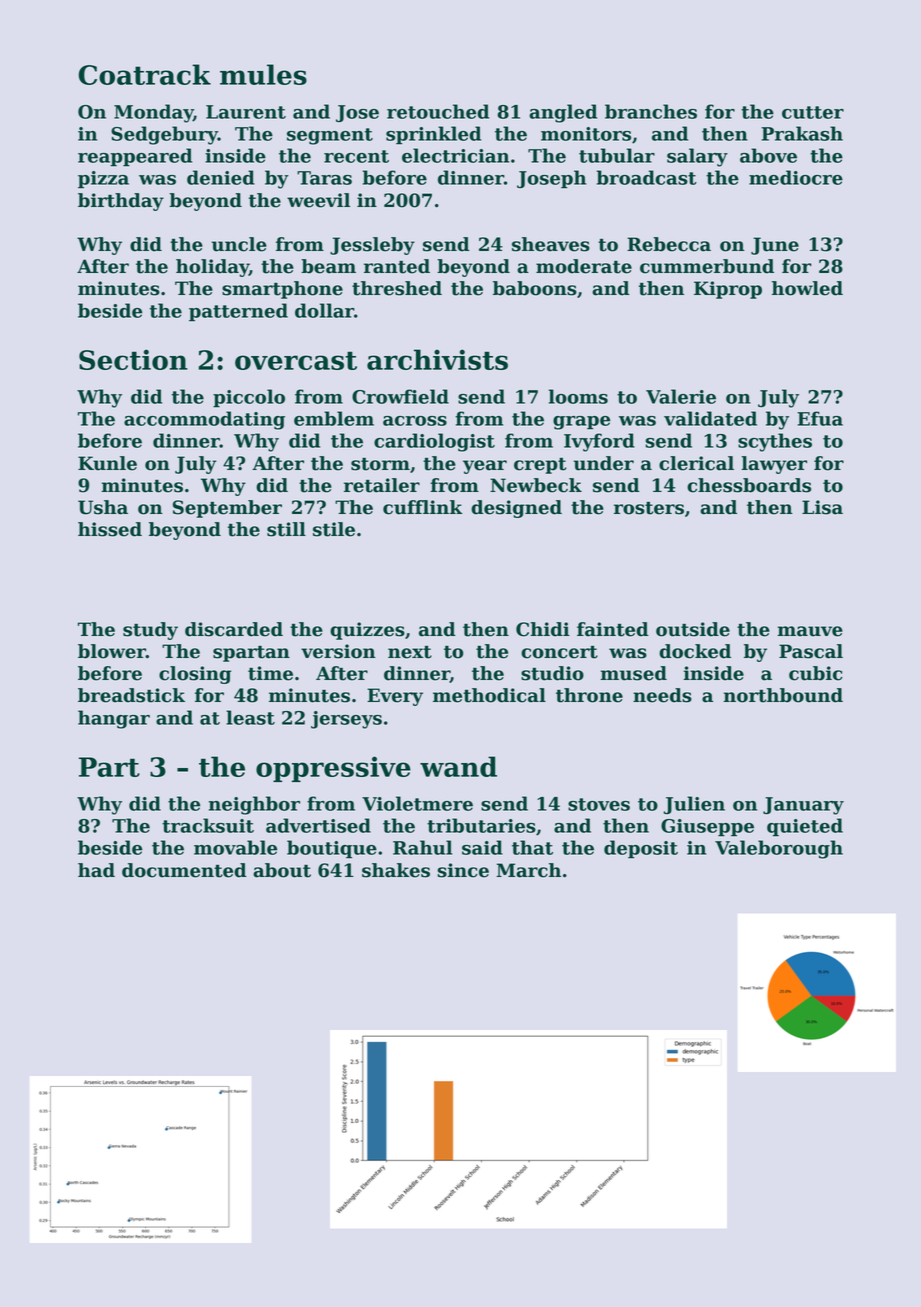 This page has width=921, height=1307. What do you see at coordinates (551, 244) in the page?
I see `sheaves` at bounding box center [551, 244].
